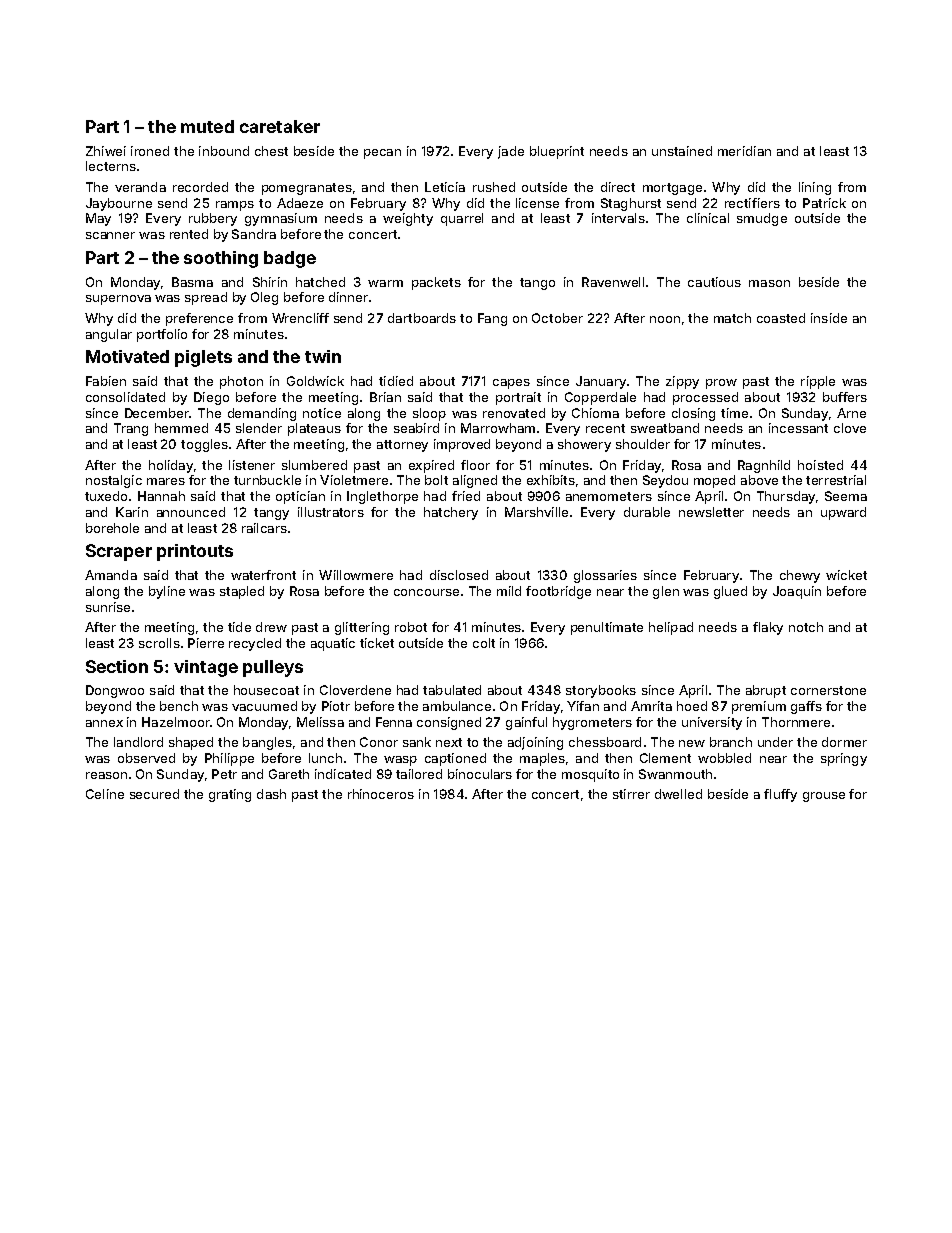  What do you see at coordinates (494, 187) in the screenshot?
I see `rushed` at bounding box center [494, 187].
